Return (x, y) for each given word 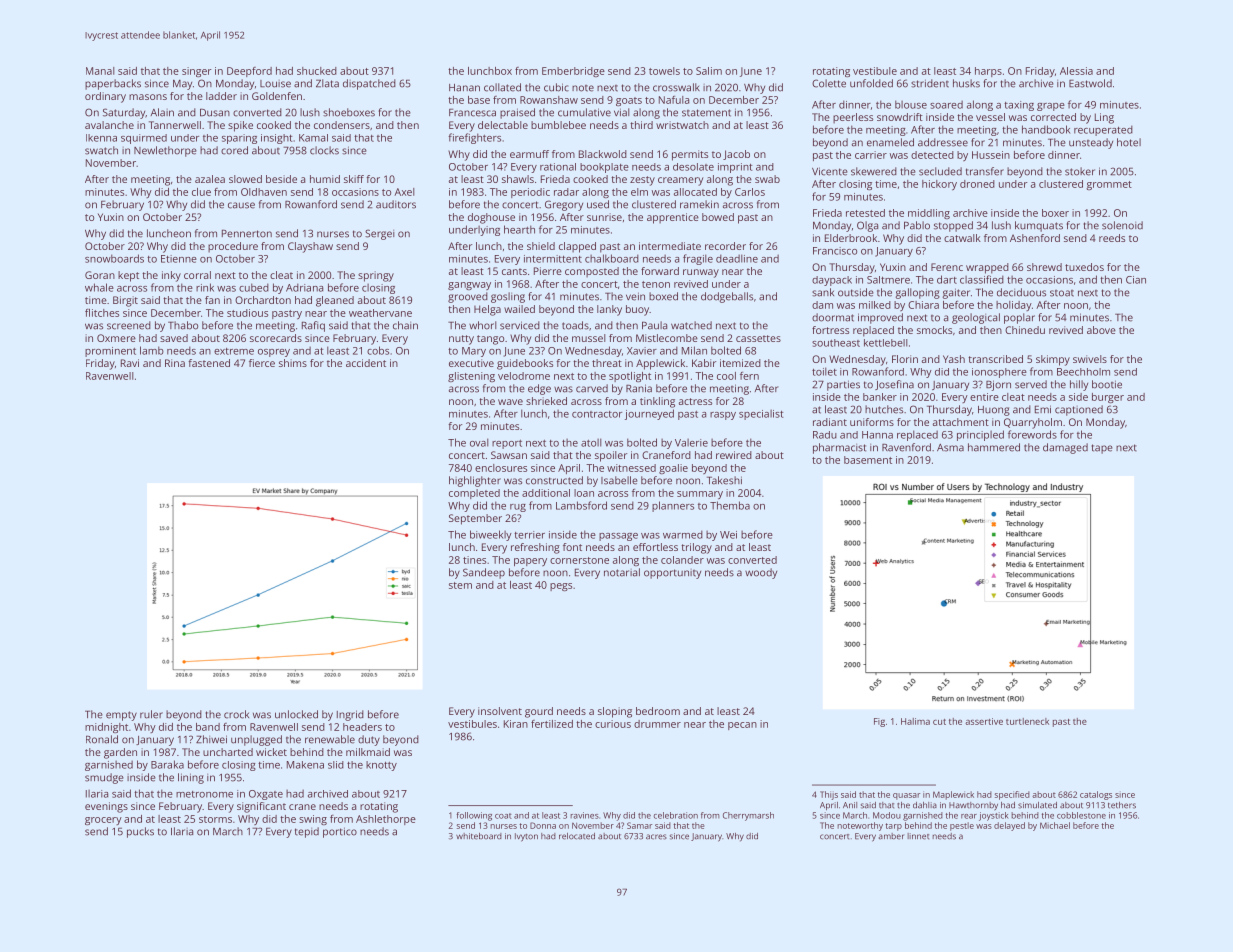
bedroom (658, 711)
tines (474, 560)
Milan (694, 350)
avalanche (109, 125)
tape (1102, 449)
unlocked (296, 714)
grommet (1109, 185)
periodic (530, 193)
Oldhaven (264, 192)
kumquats (1039, 226)
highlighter (475, 481)
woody (761, 573)
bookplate (604, 168)
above (1101, 330)
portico (340, 832)
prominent (110, 352)
